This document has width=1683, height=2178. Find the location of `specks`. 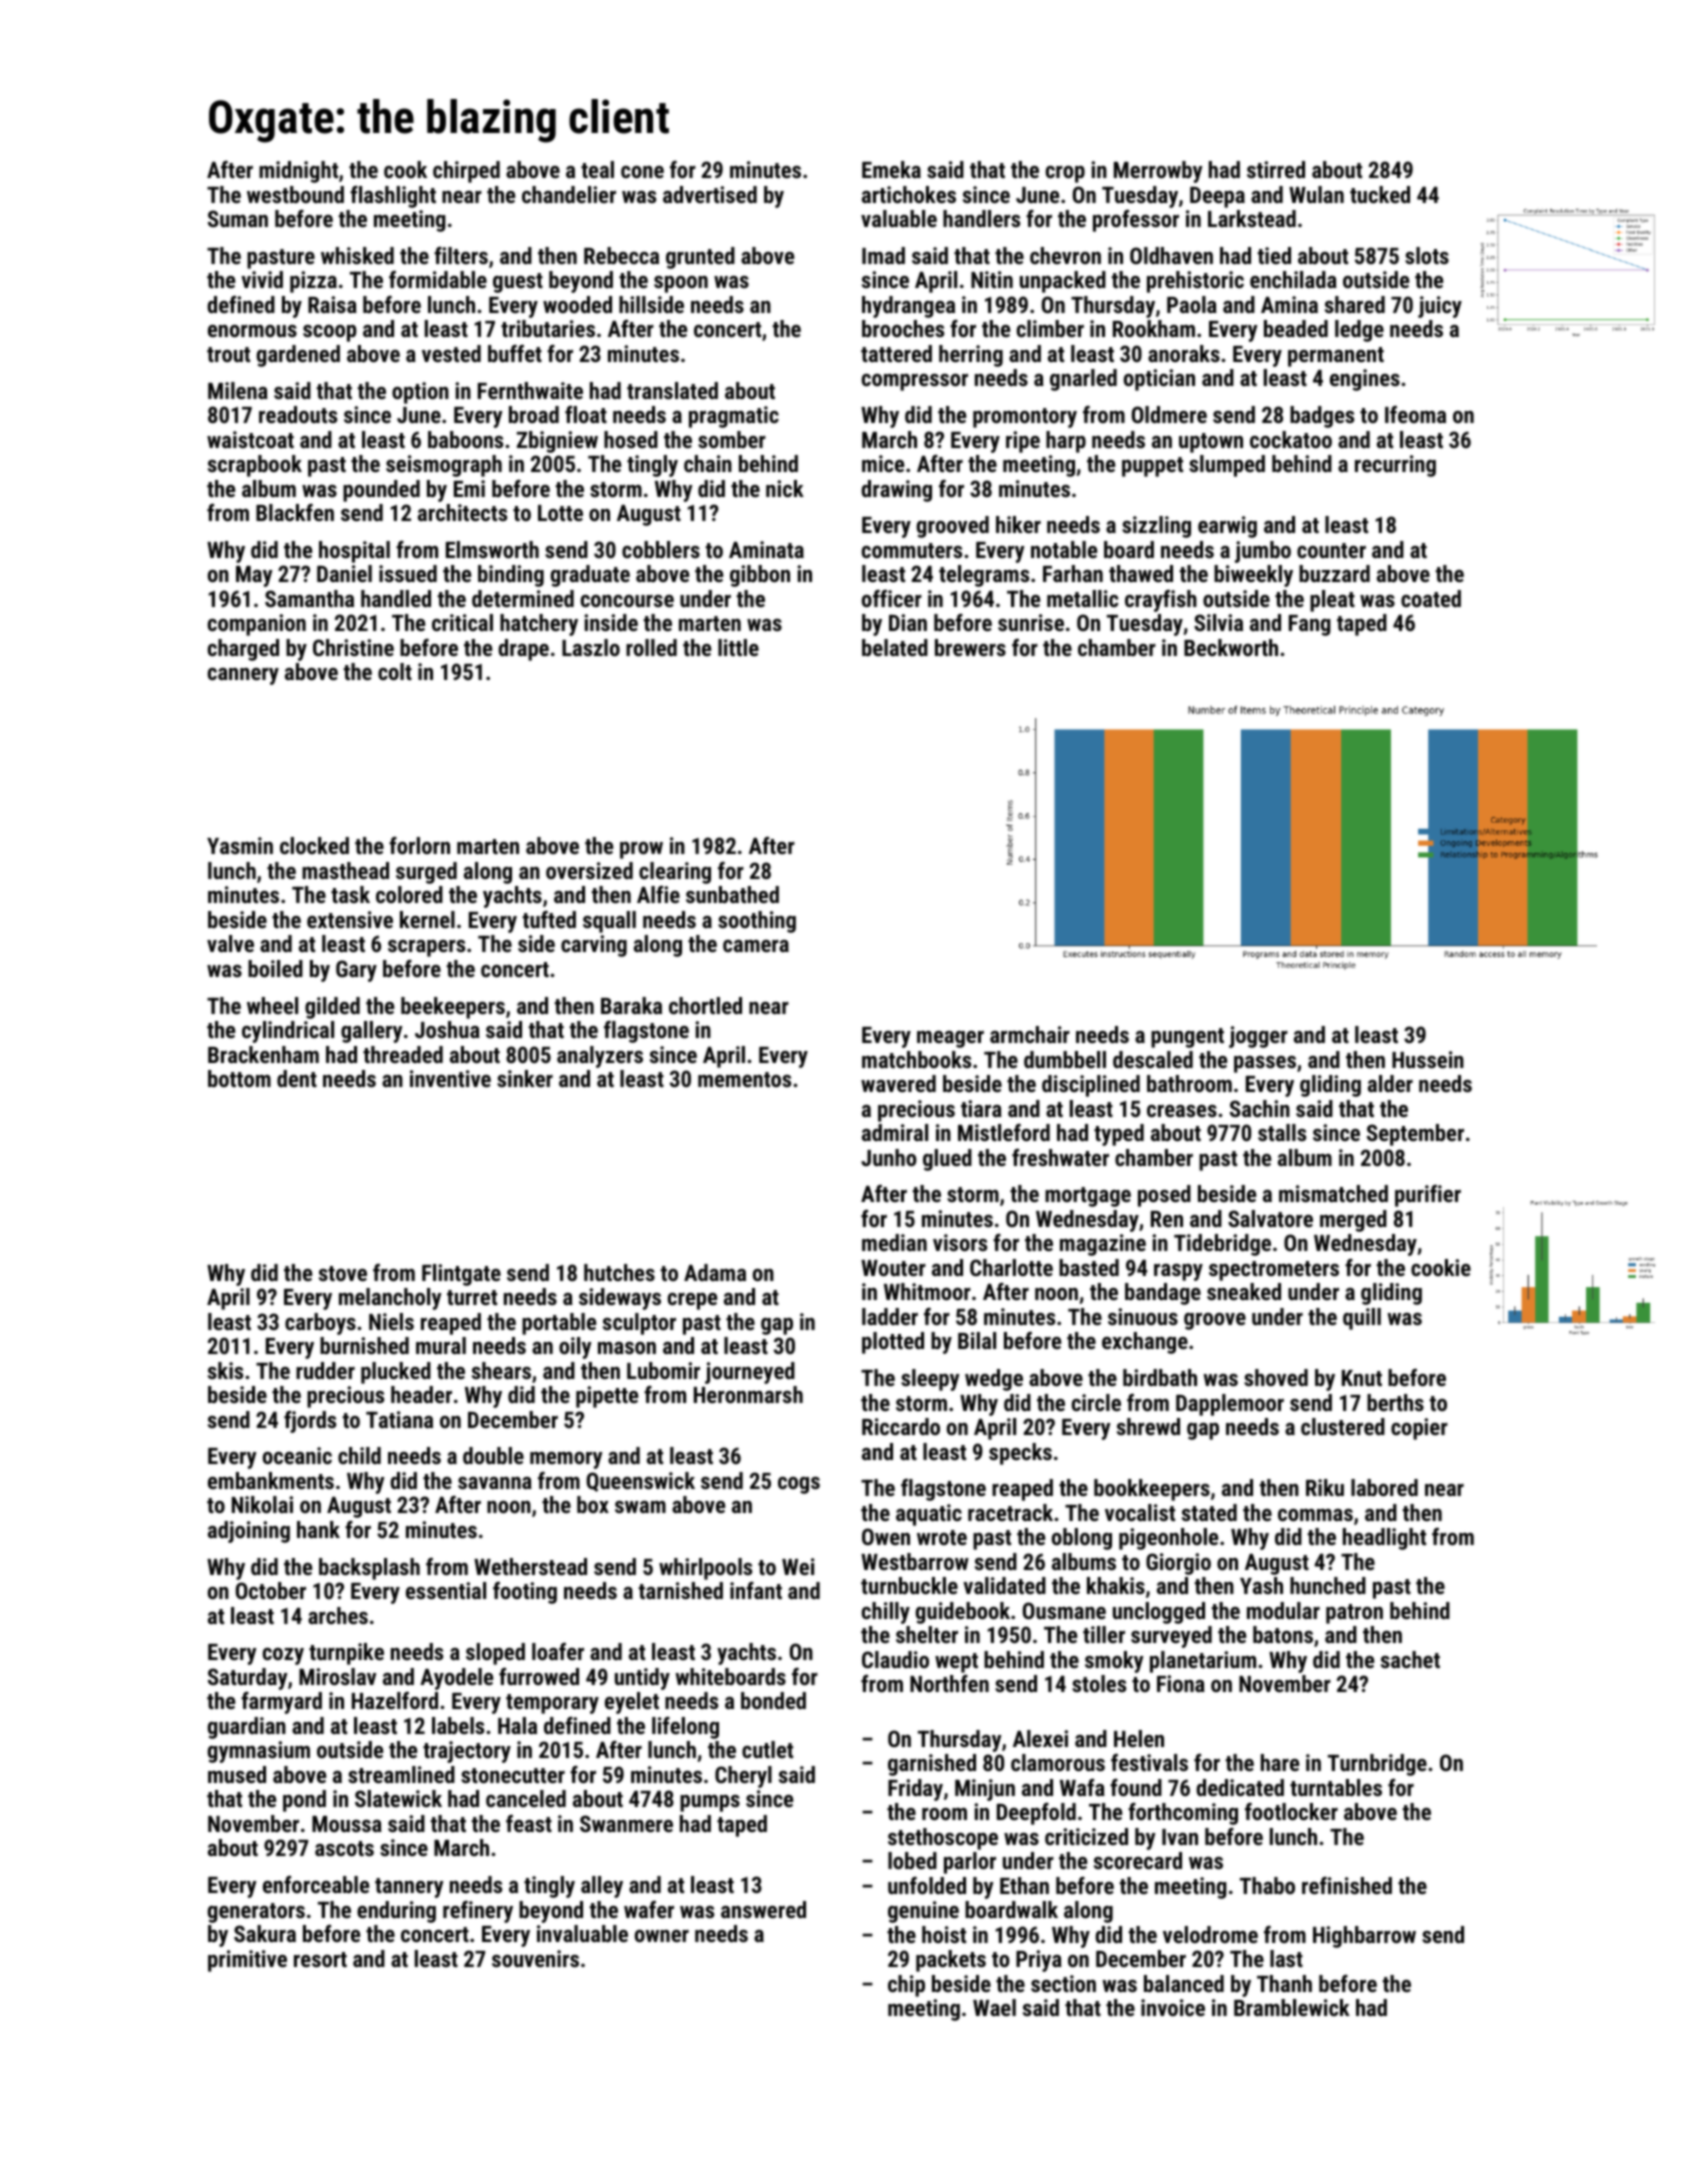

specks is located at coordinates (1020, 1454).
